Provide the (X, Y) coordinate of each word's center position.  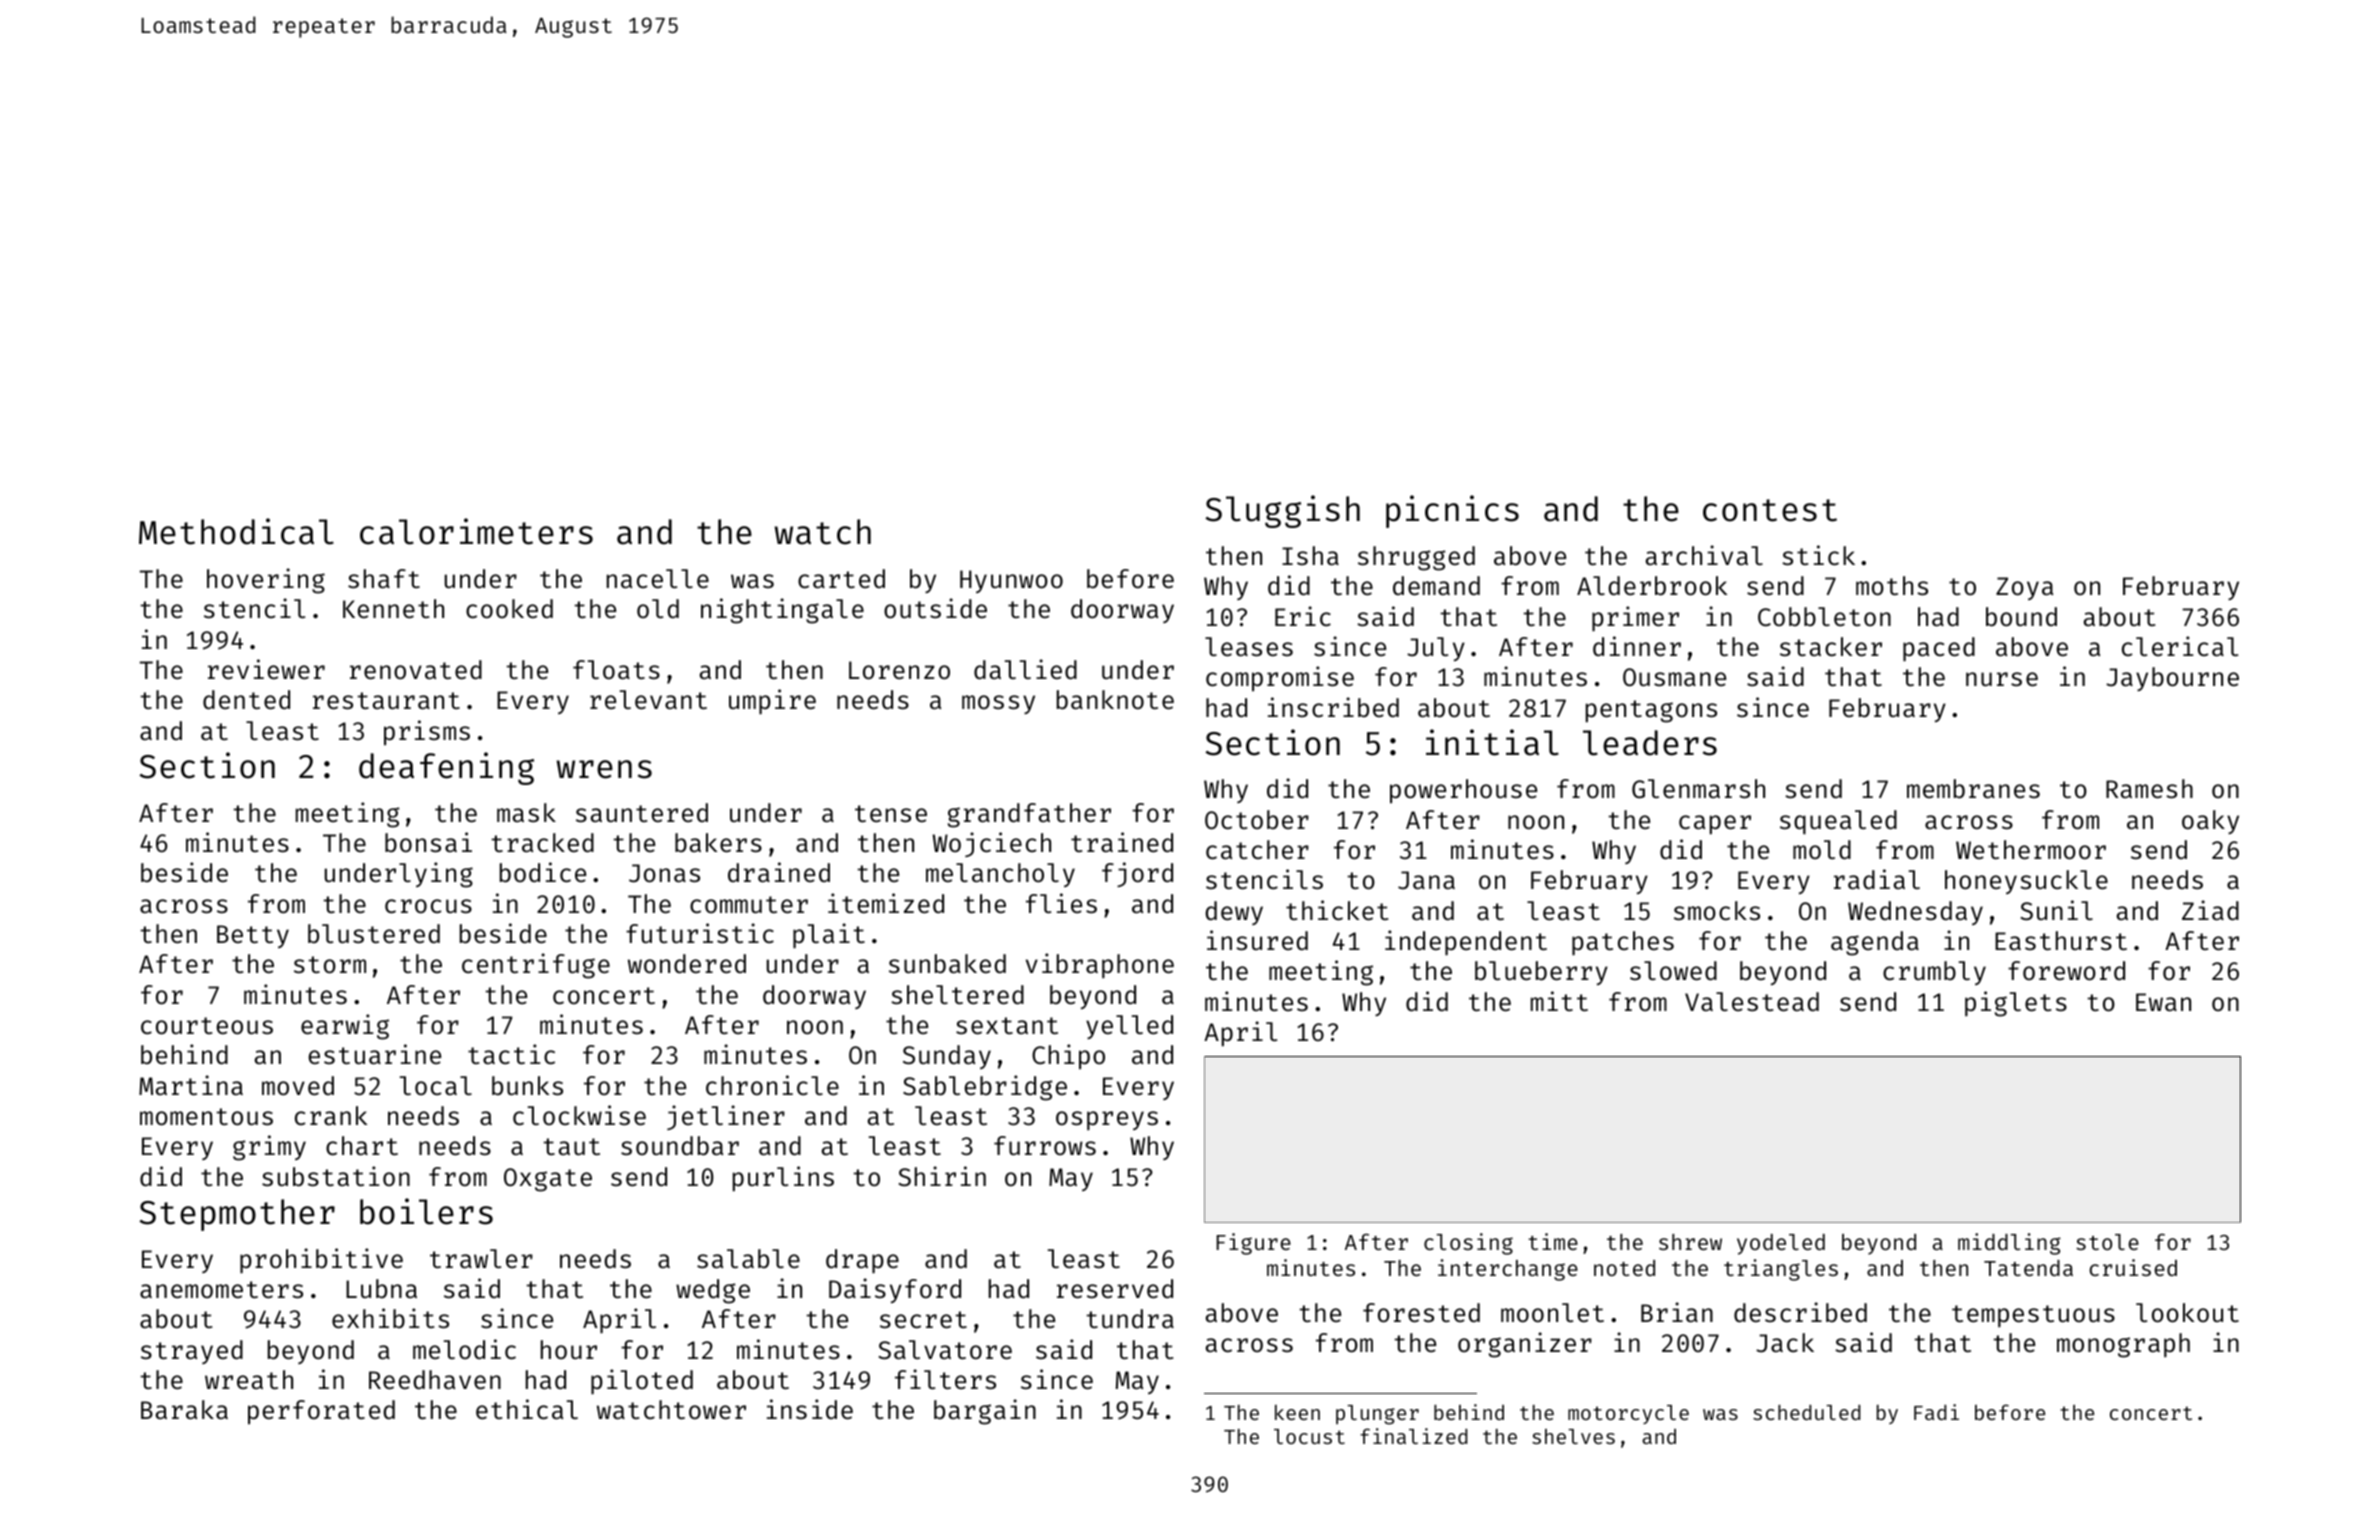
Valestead (1752, 1002)
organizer (1525, 1345)
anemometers (221, 1290)
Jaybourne (2172, 679)
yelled (1129, 1027)
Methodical (236, 531)
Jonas (664, 873)
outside (935, 608)
